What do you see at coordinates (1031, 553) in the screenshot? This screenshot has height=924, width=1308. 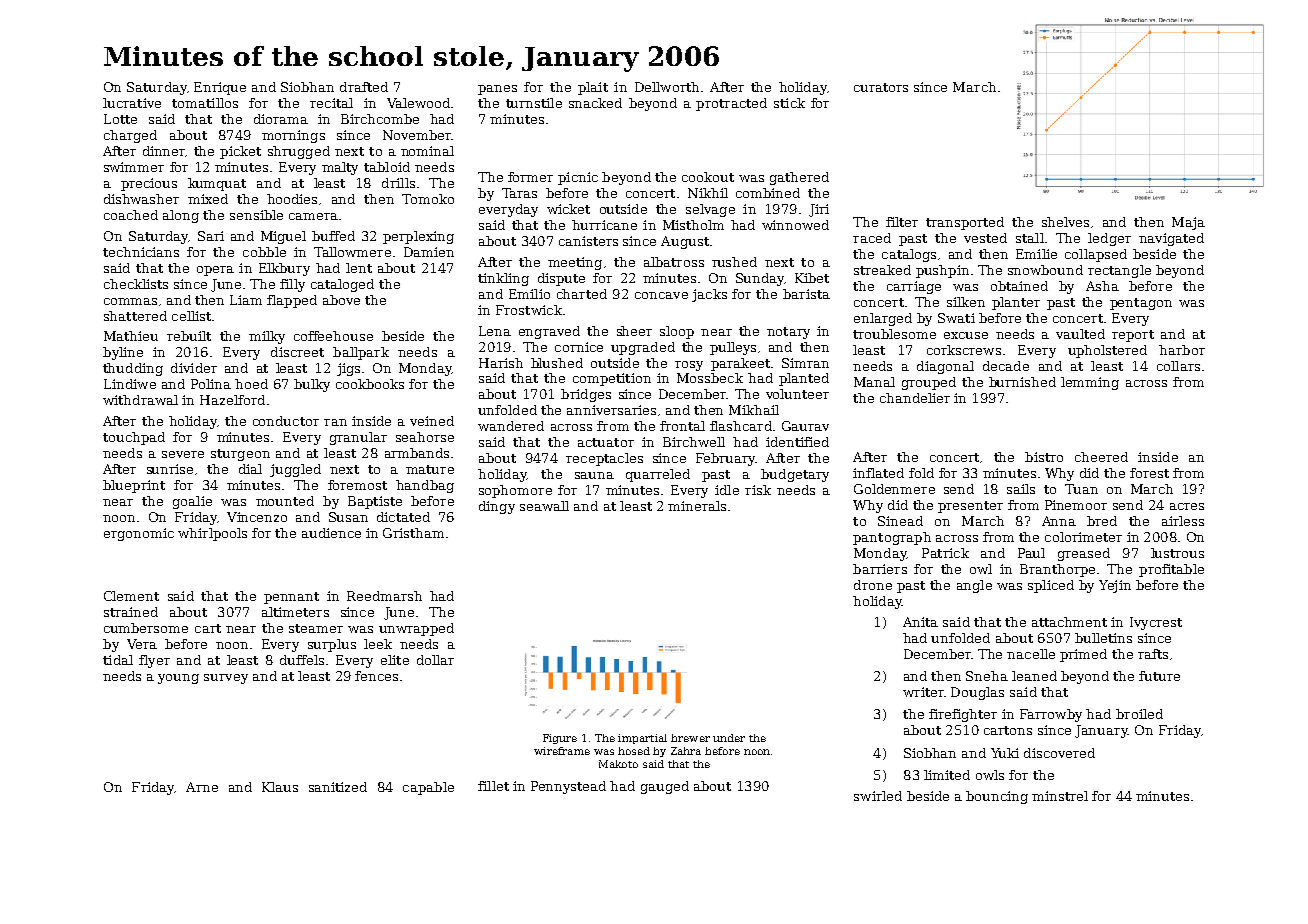 I see `Paul` at bounding box center [1031, 553].
